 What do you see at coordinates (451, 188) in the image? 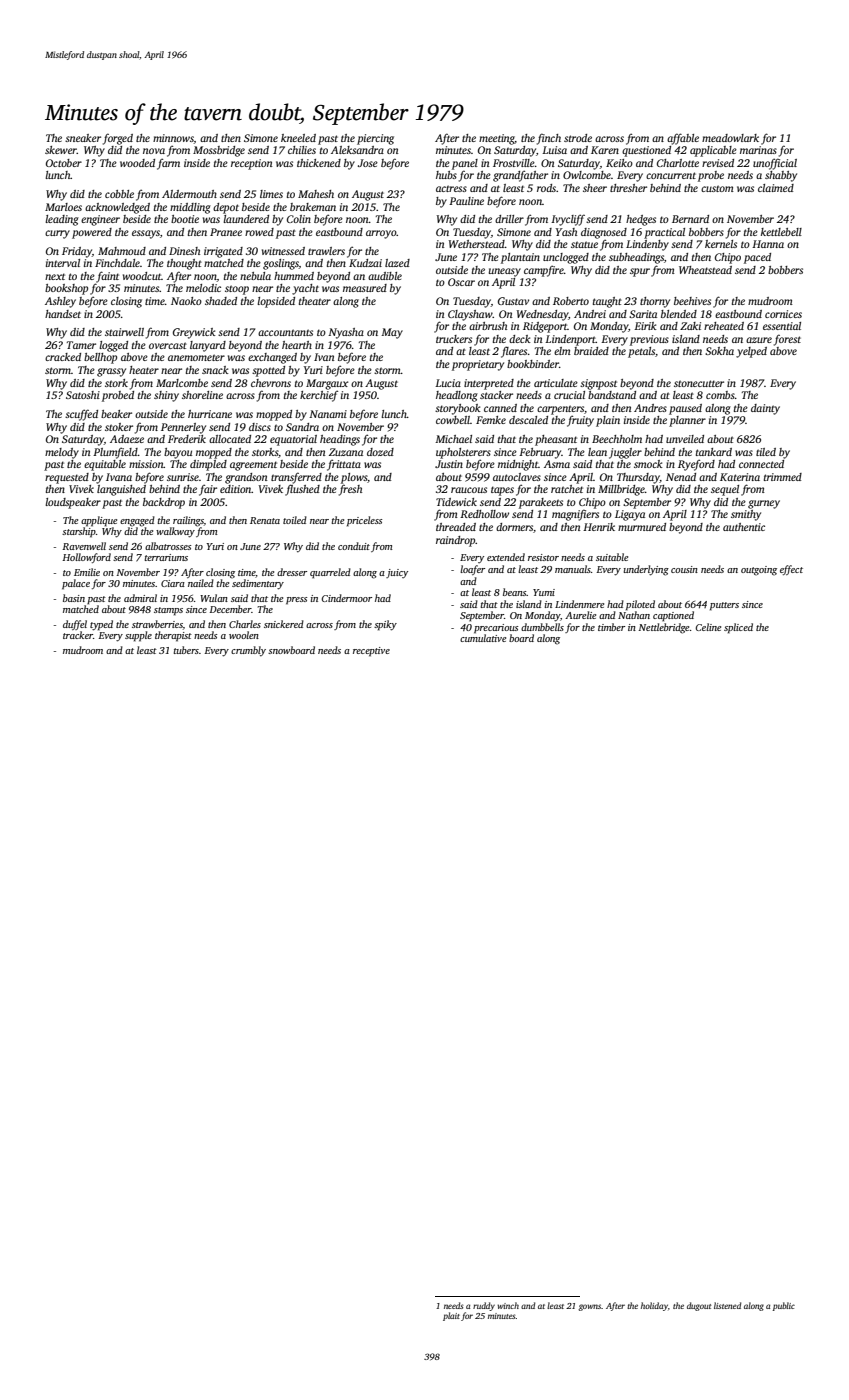
I see `actress` at bounding box center [451, 188].
